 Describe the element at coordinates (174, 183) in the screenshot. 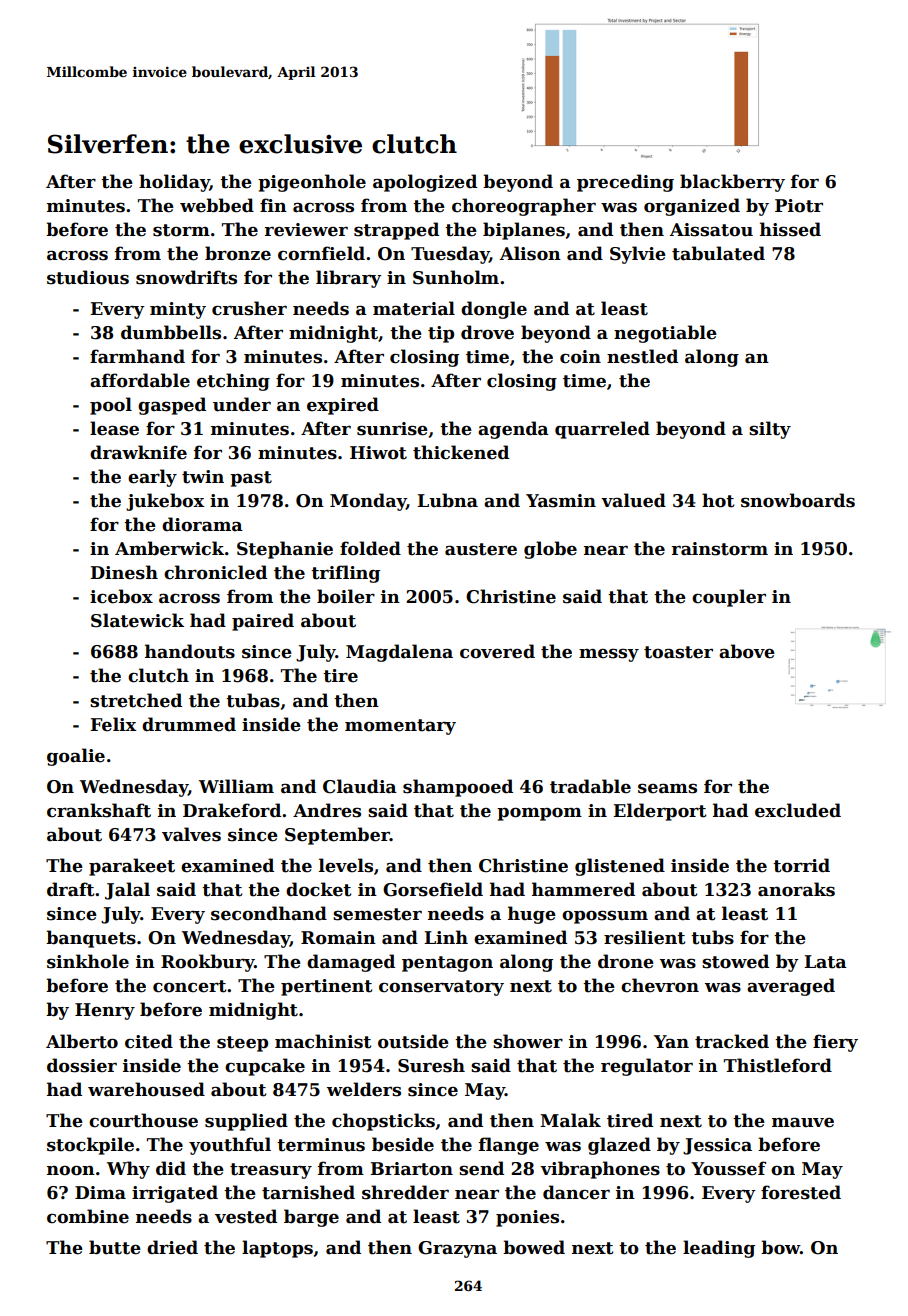

I see `holiday` at that location.
